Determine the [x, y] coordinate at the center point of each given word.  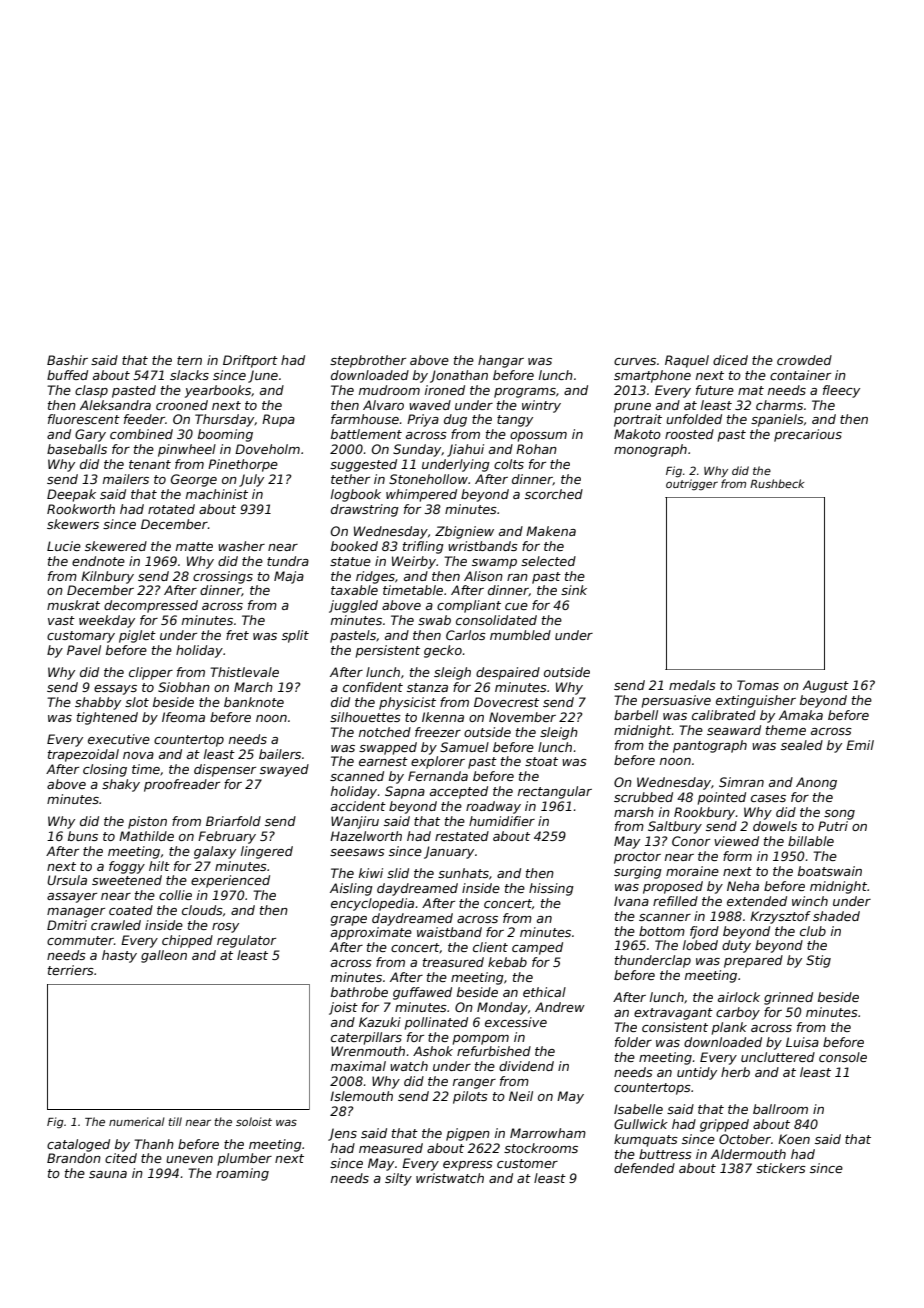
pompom [481, 1040]
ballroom [780, 1109]
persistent [388, 651]
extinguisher [756, 701]
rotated [171, 509]
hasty [119, 956]
